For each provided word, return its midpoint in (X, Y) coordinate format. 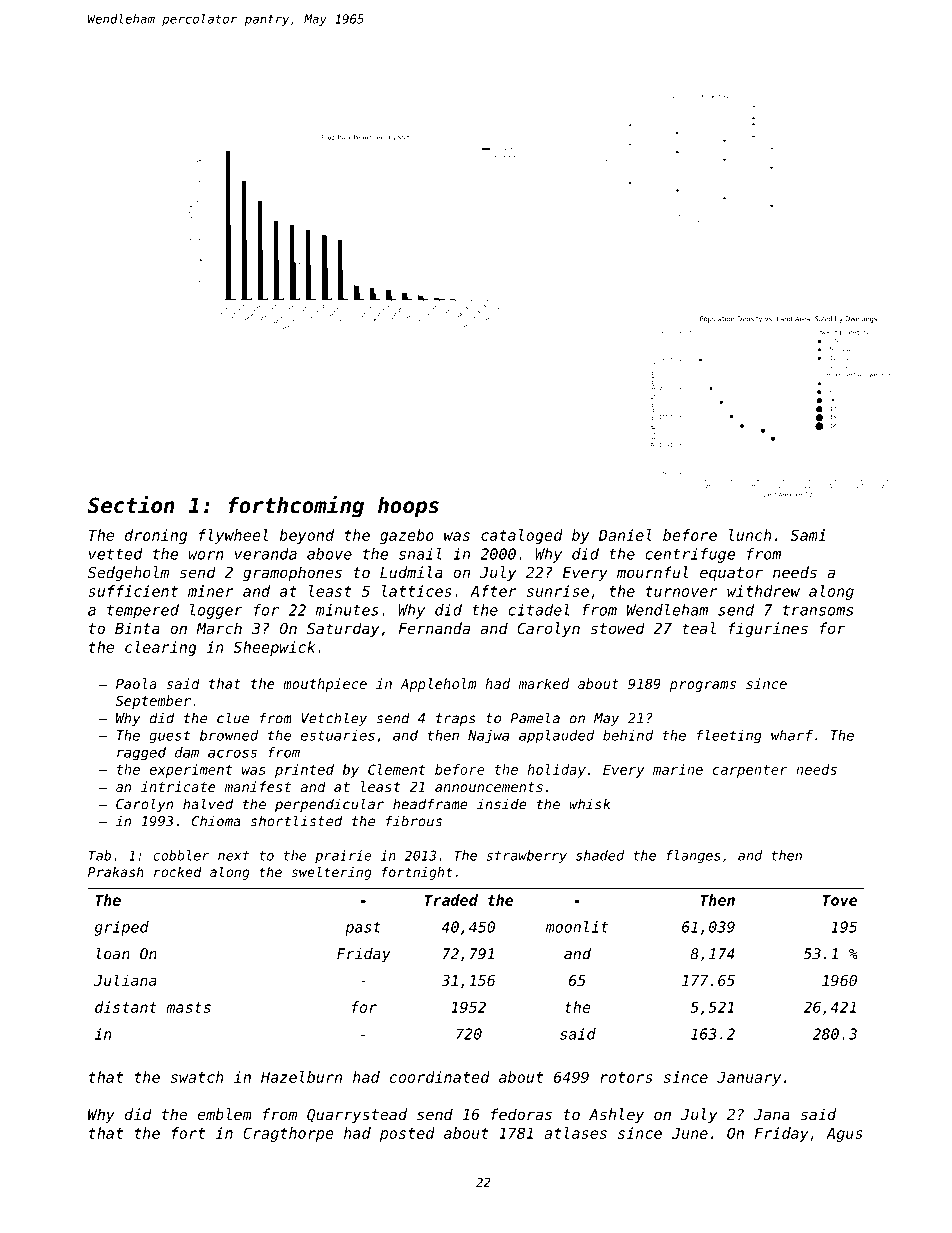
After (493, 591)
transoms (818, 610)
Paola (136, 683)
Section (131, 505)
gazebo (407, 536)
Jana (772, 1114)
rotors (626, 1077)
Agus (844, 1134)
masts (188, 1007)
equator (731, 574)
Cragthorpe (288, 1134)
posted (407, 1134)
